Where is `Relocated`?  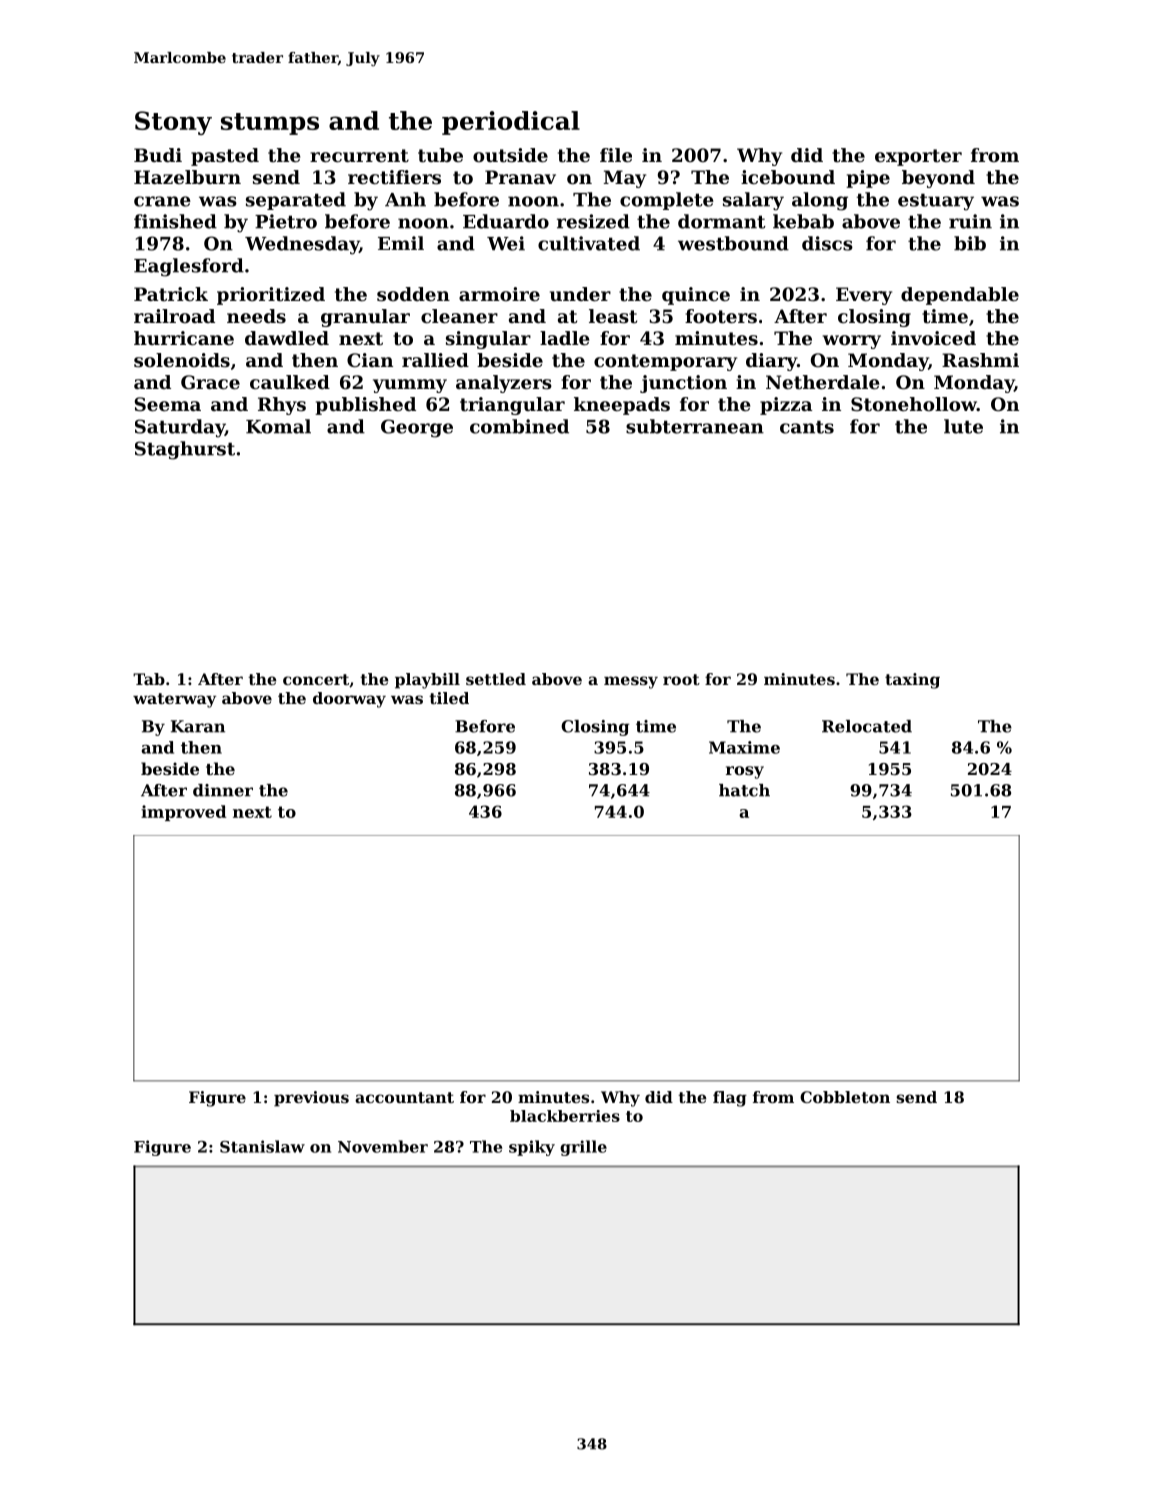
Relocated is located at coordinates (867, 726).
